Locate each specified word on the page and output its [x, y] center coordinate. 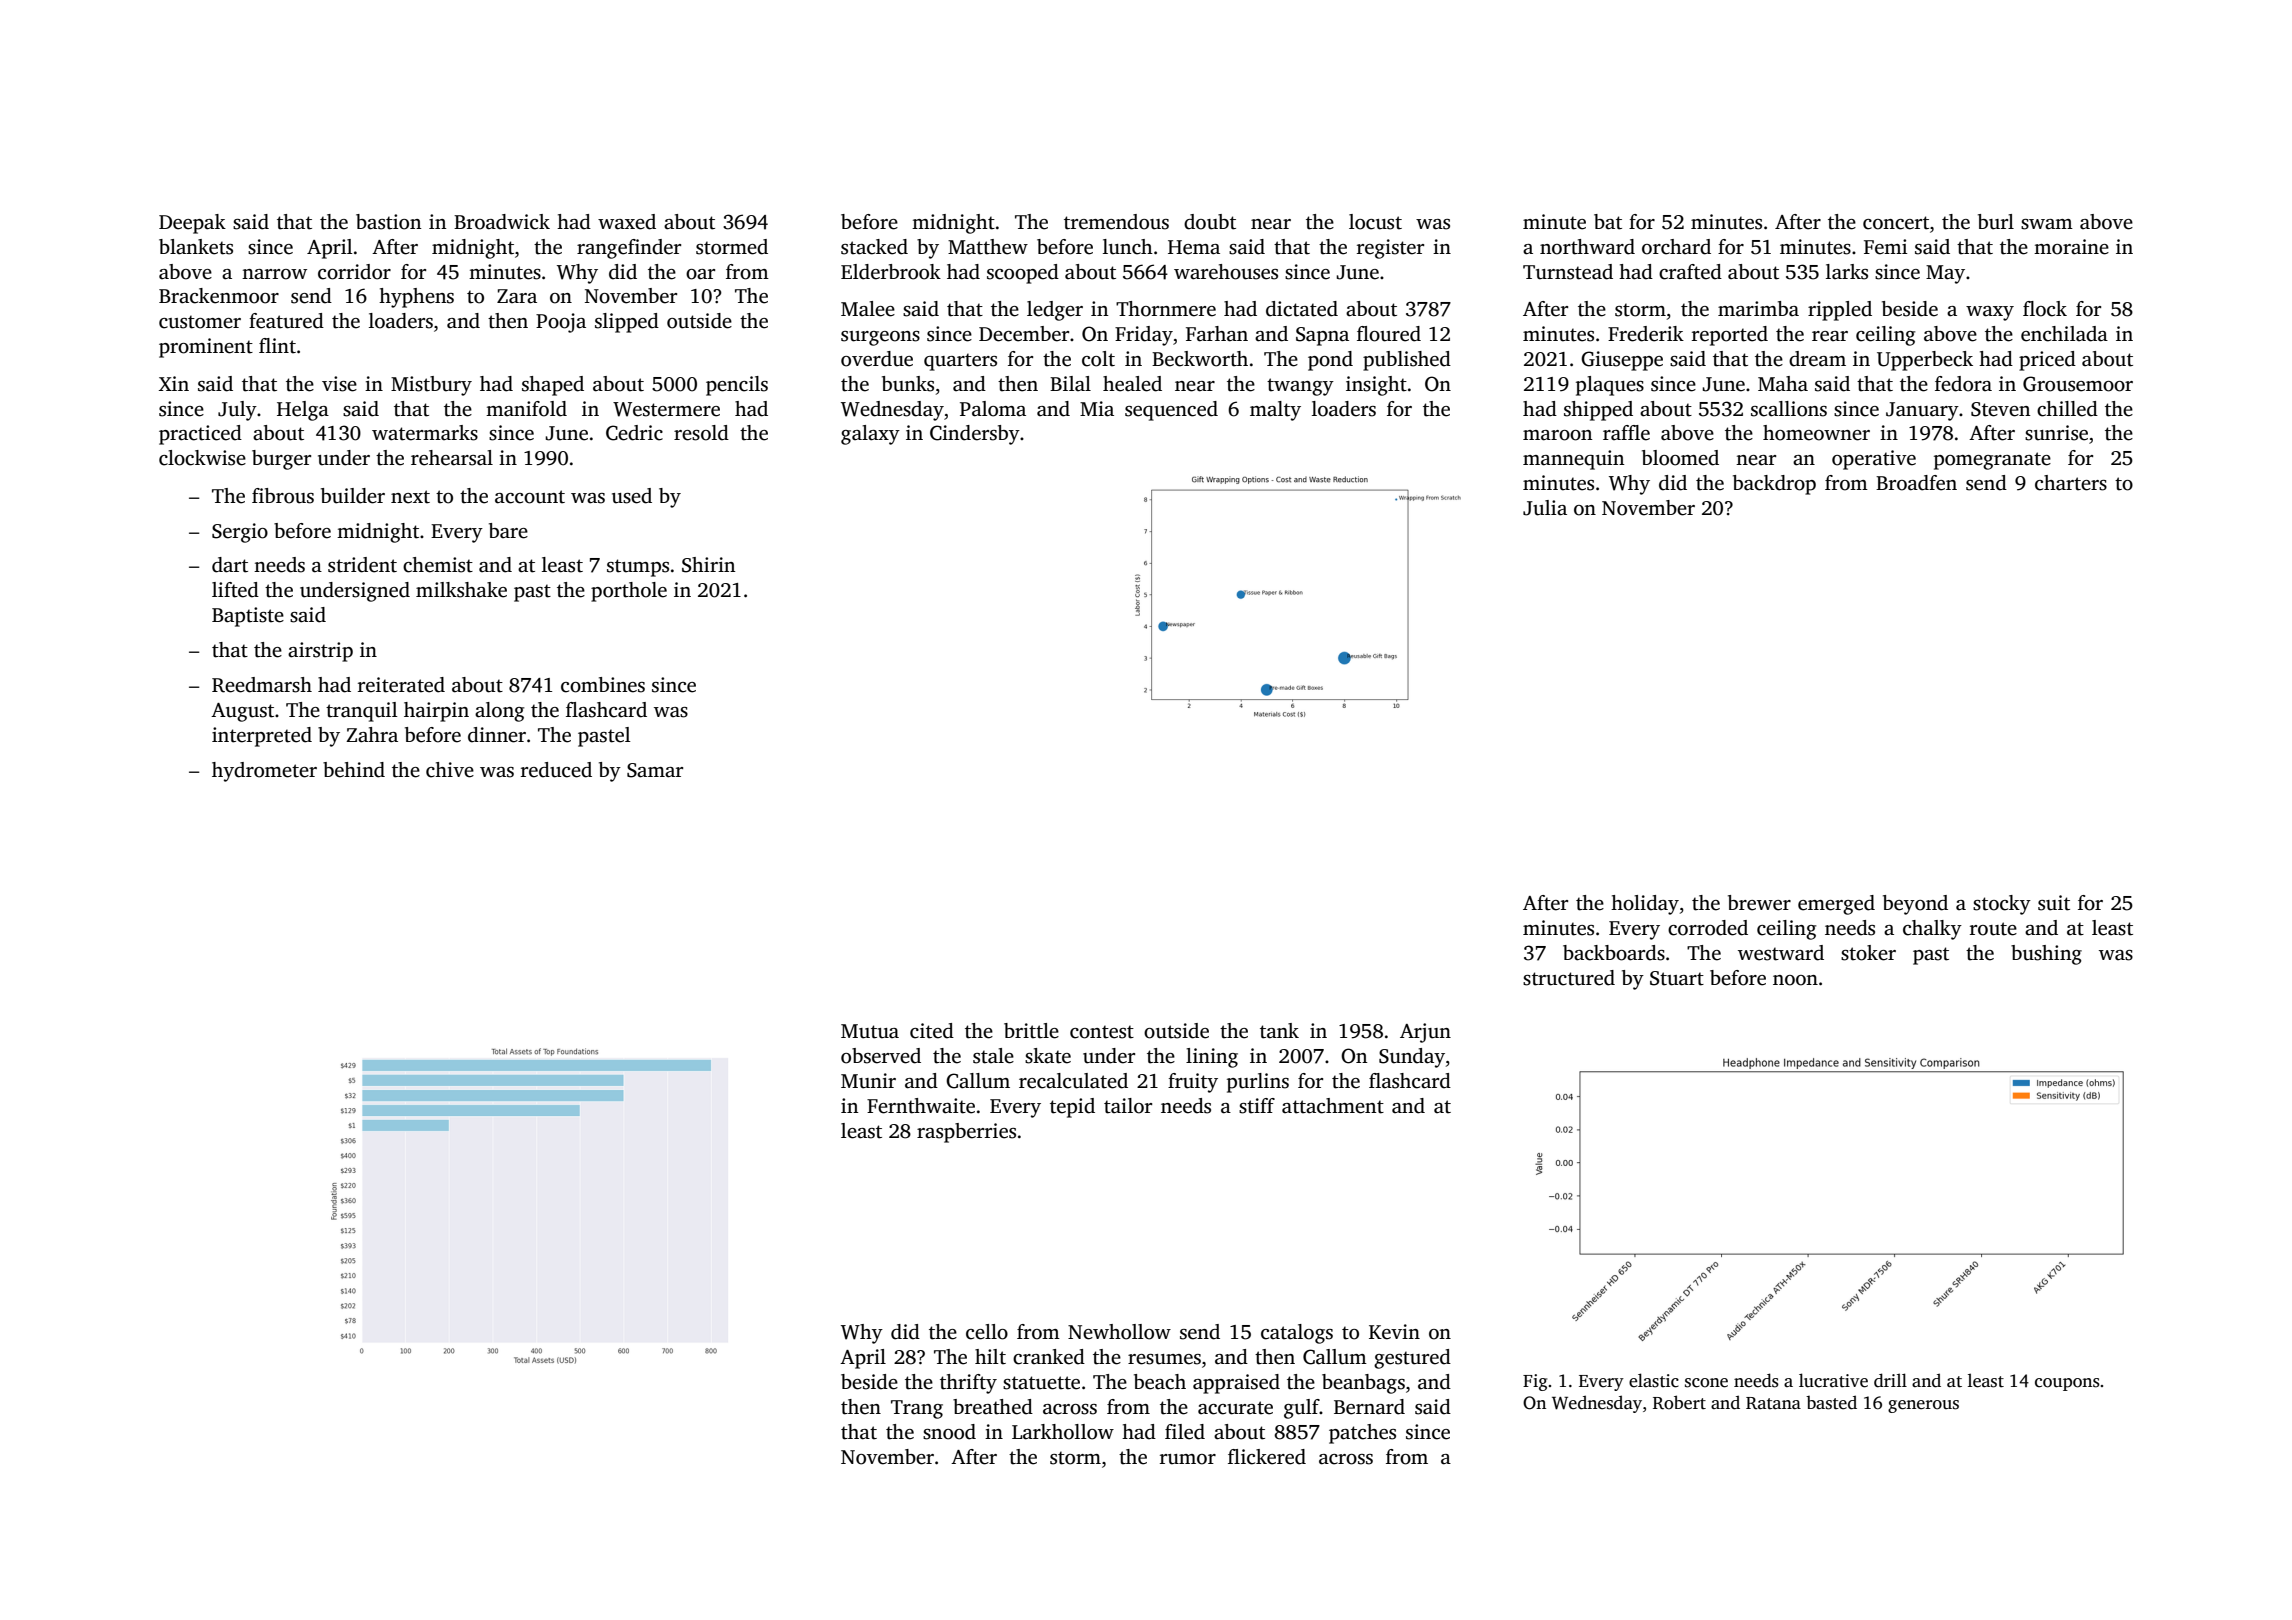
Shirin [708, 565]
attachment [1333, 1106]
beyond [1915, 905]
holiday [1645, 905]
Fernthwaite [921, 1106]
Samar [655, 770]
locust [1375, 222]
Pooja [561, 323]
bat [1608, 222]
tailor [1128, 1106]
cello [987, 1332]
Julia [1545, 508]
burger [281, 460]
